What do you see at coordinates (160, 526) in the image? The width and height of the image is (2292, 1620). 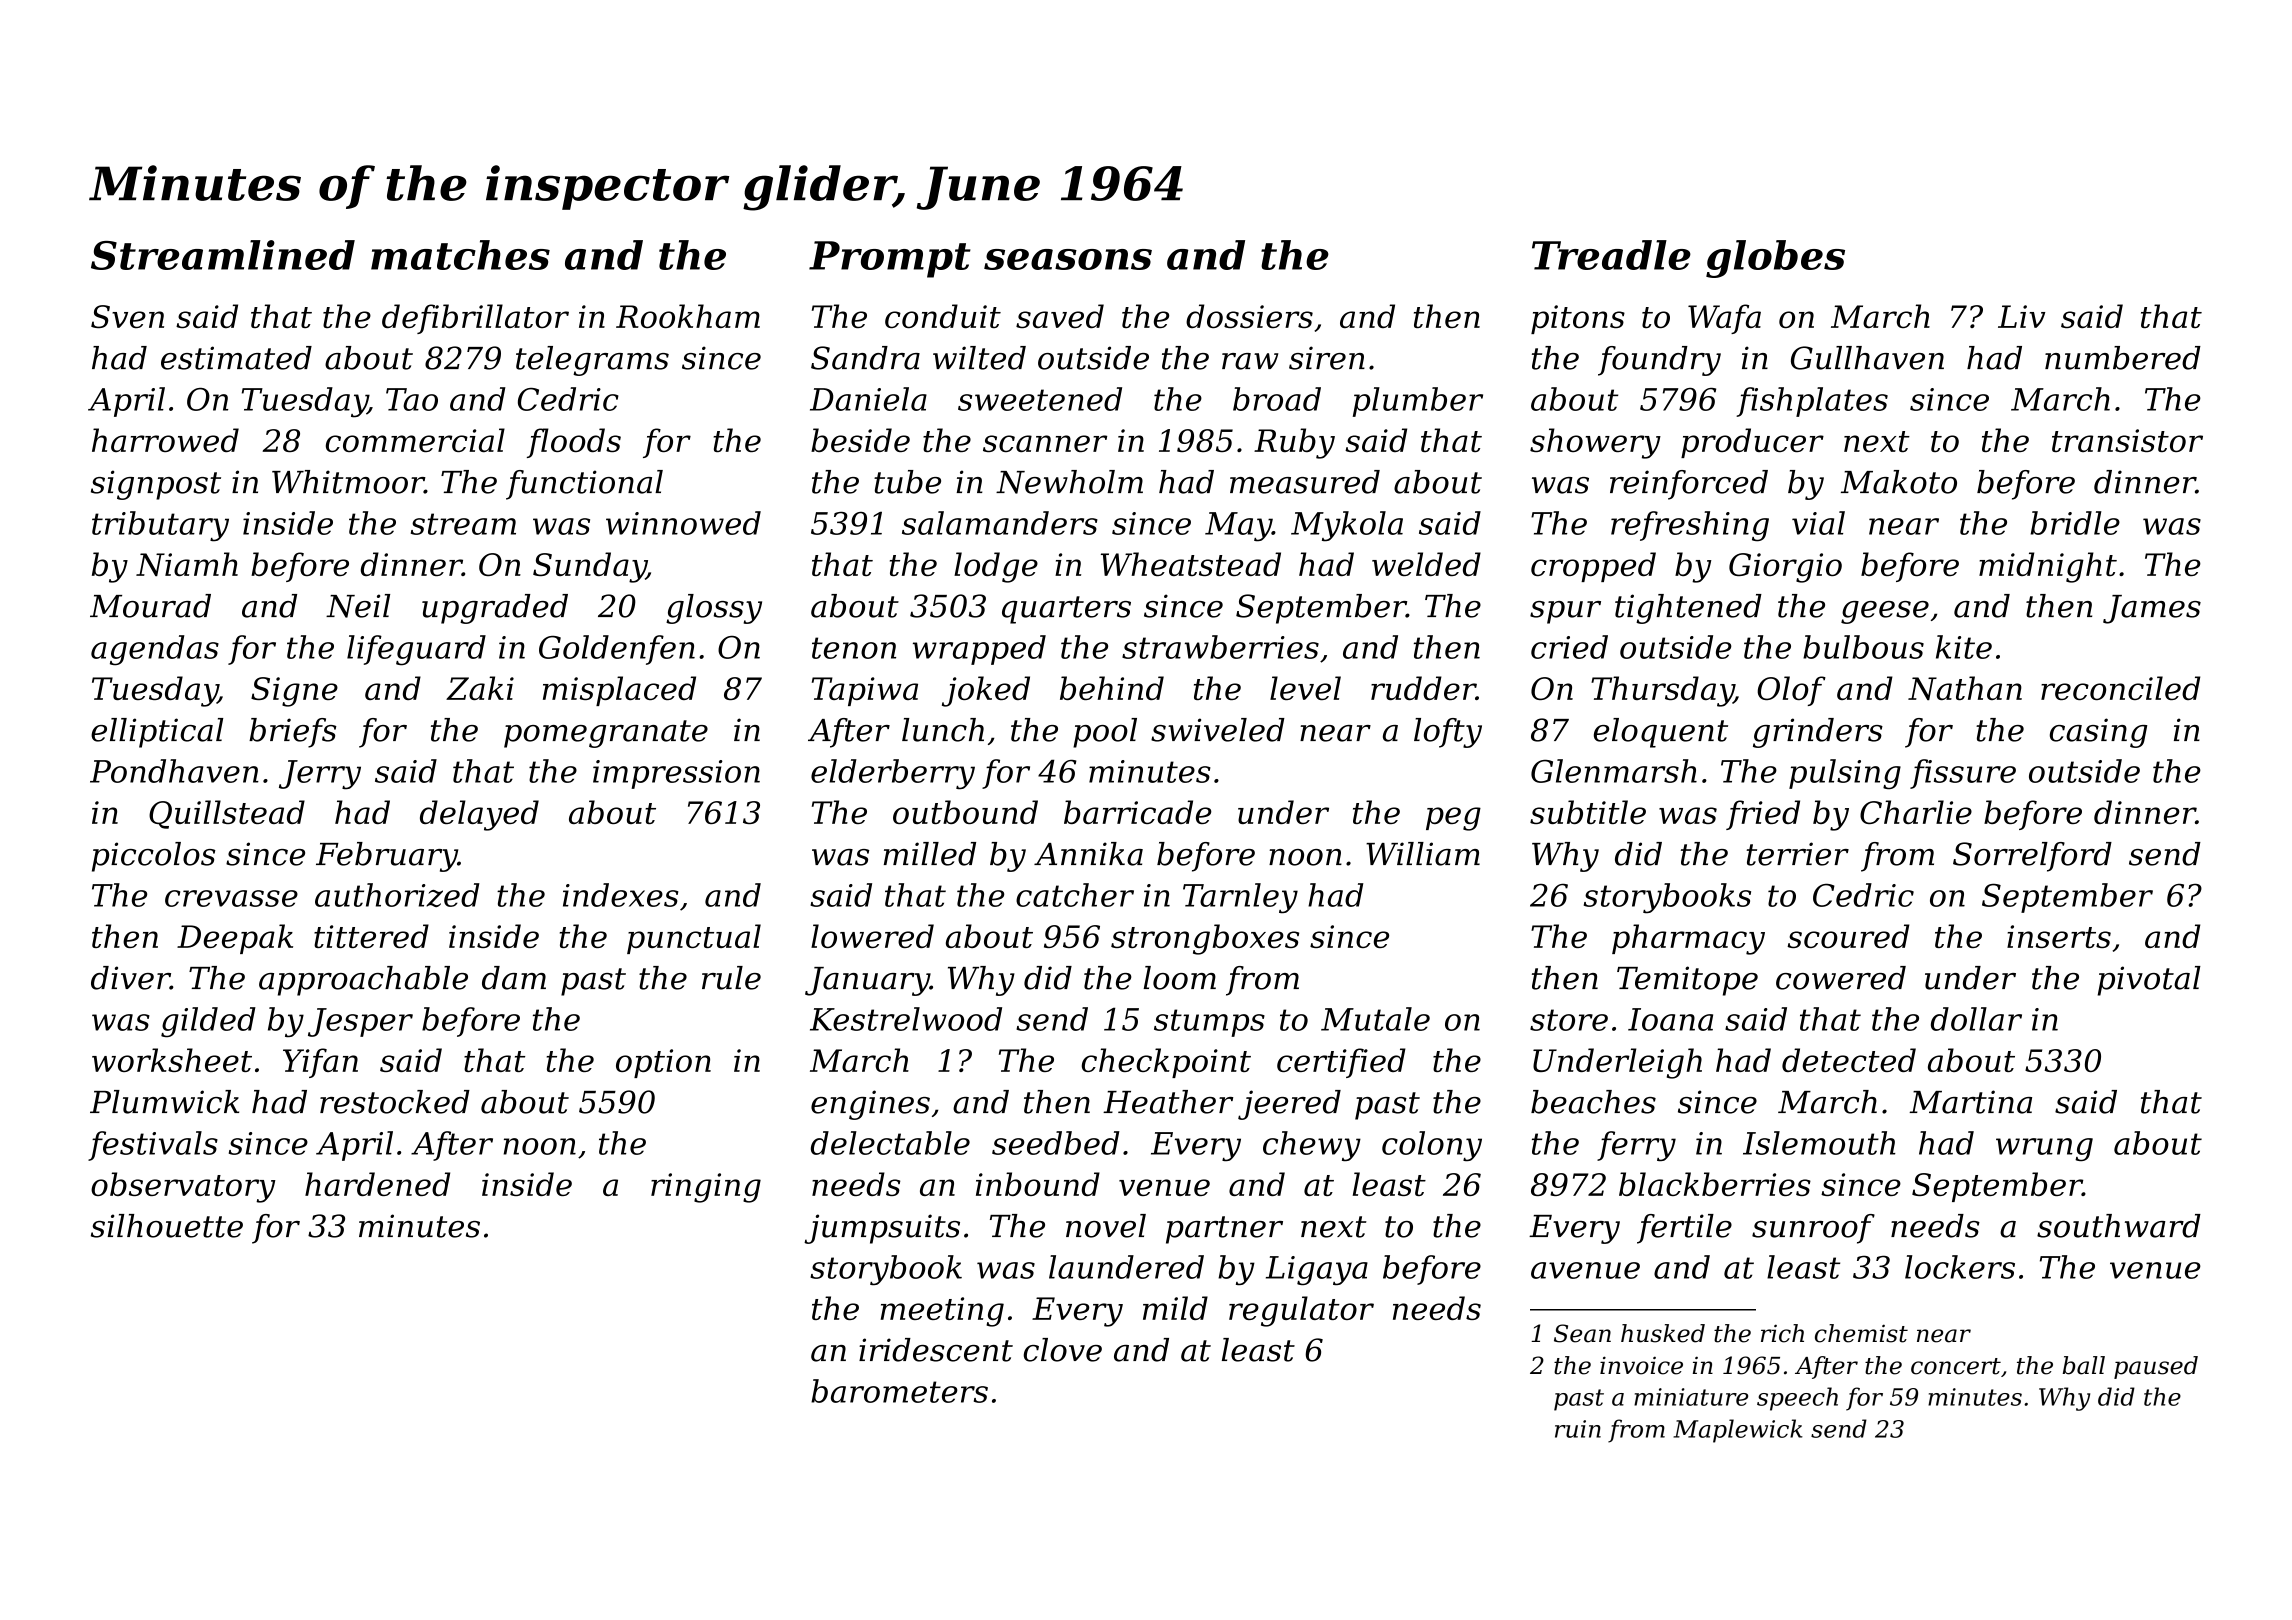 I see `tributary` at bounding box center [160, 526].
